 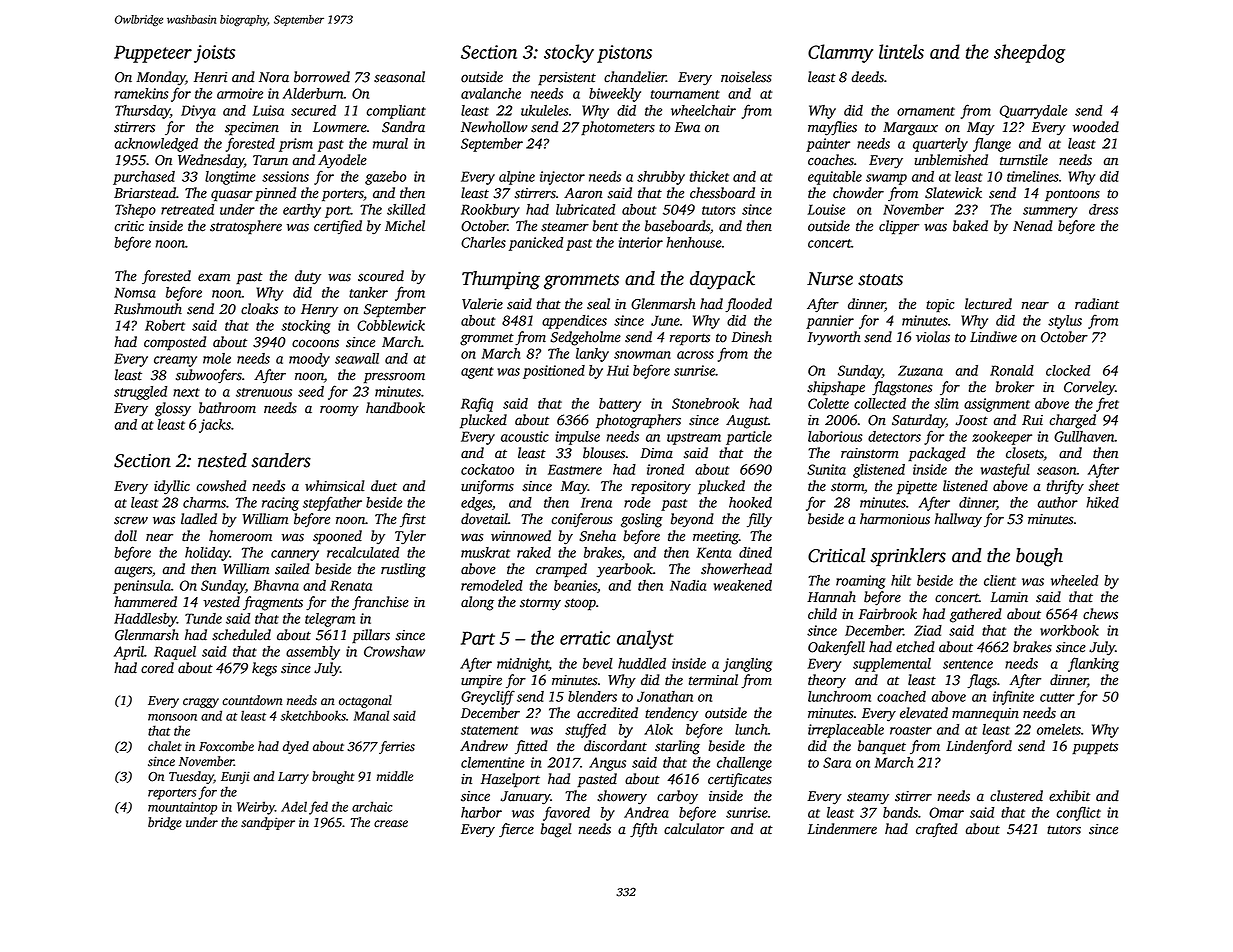 What do you see at coordinates (214, 54) in the screenshot?
I see `joists` at bounding box center [214, 54].
